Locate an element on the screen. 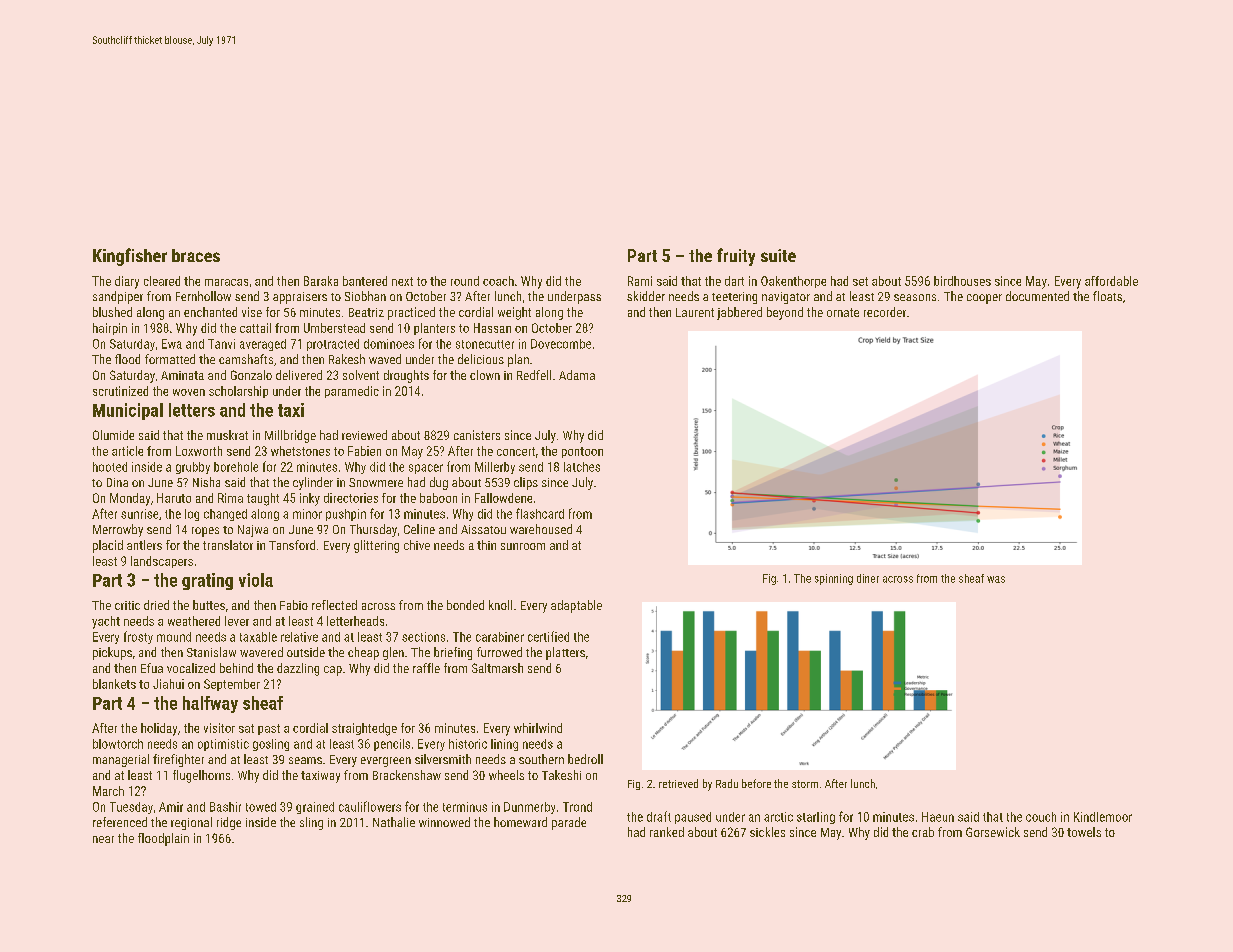 The width and height of the screenshot is (1233, 952). pickups is located at coordinates (112, 653).
